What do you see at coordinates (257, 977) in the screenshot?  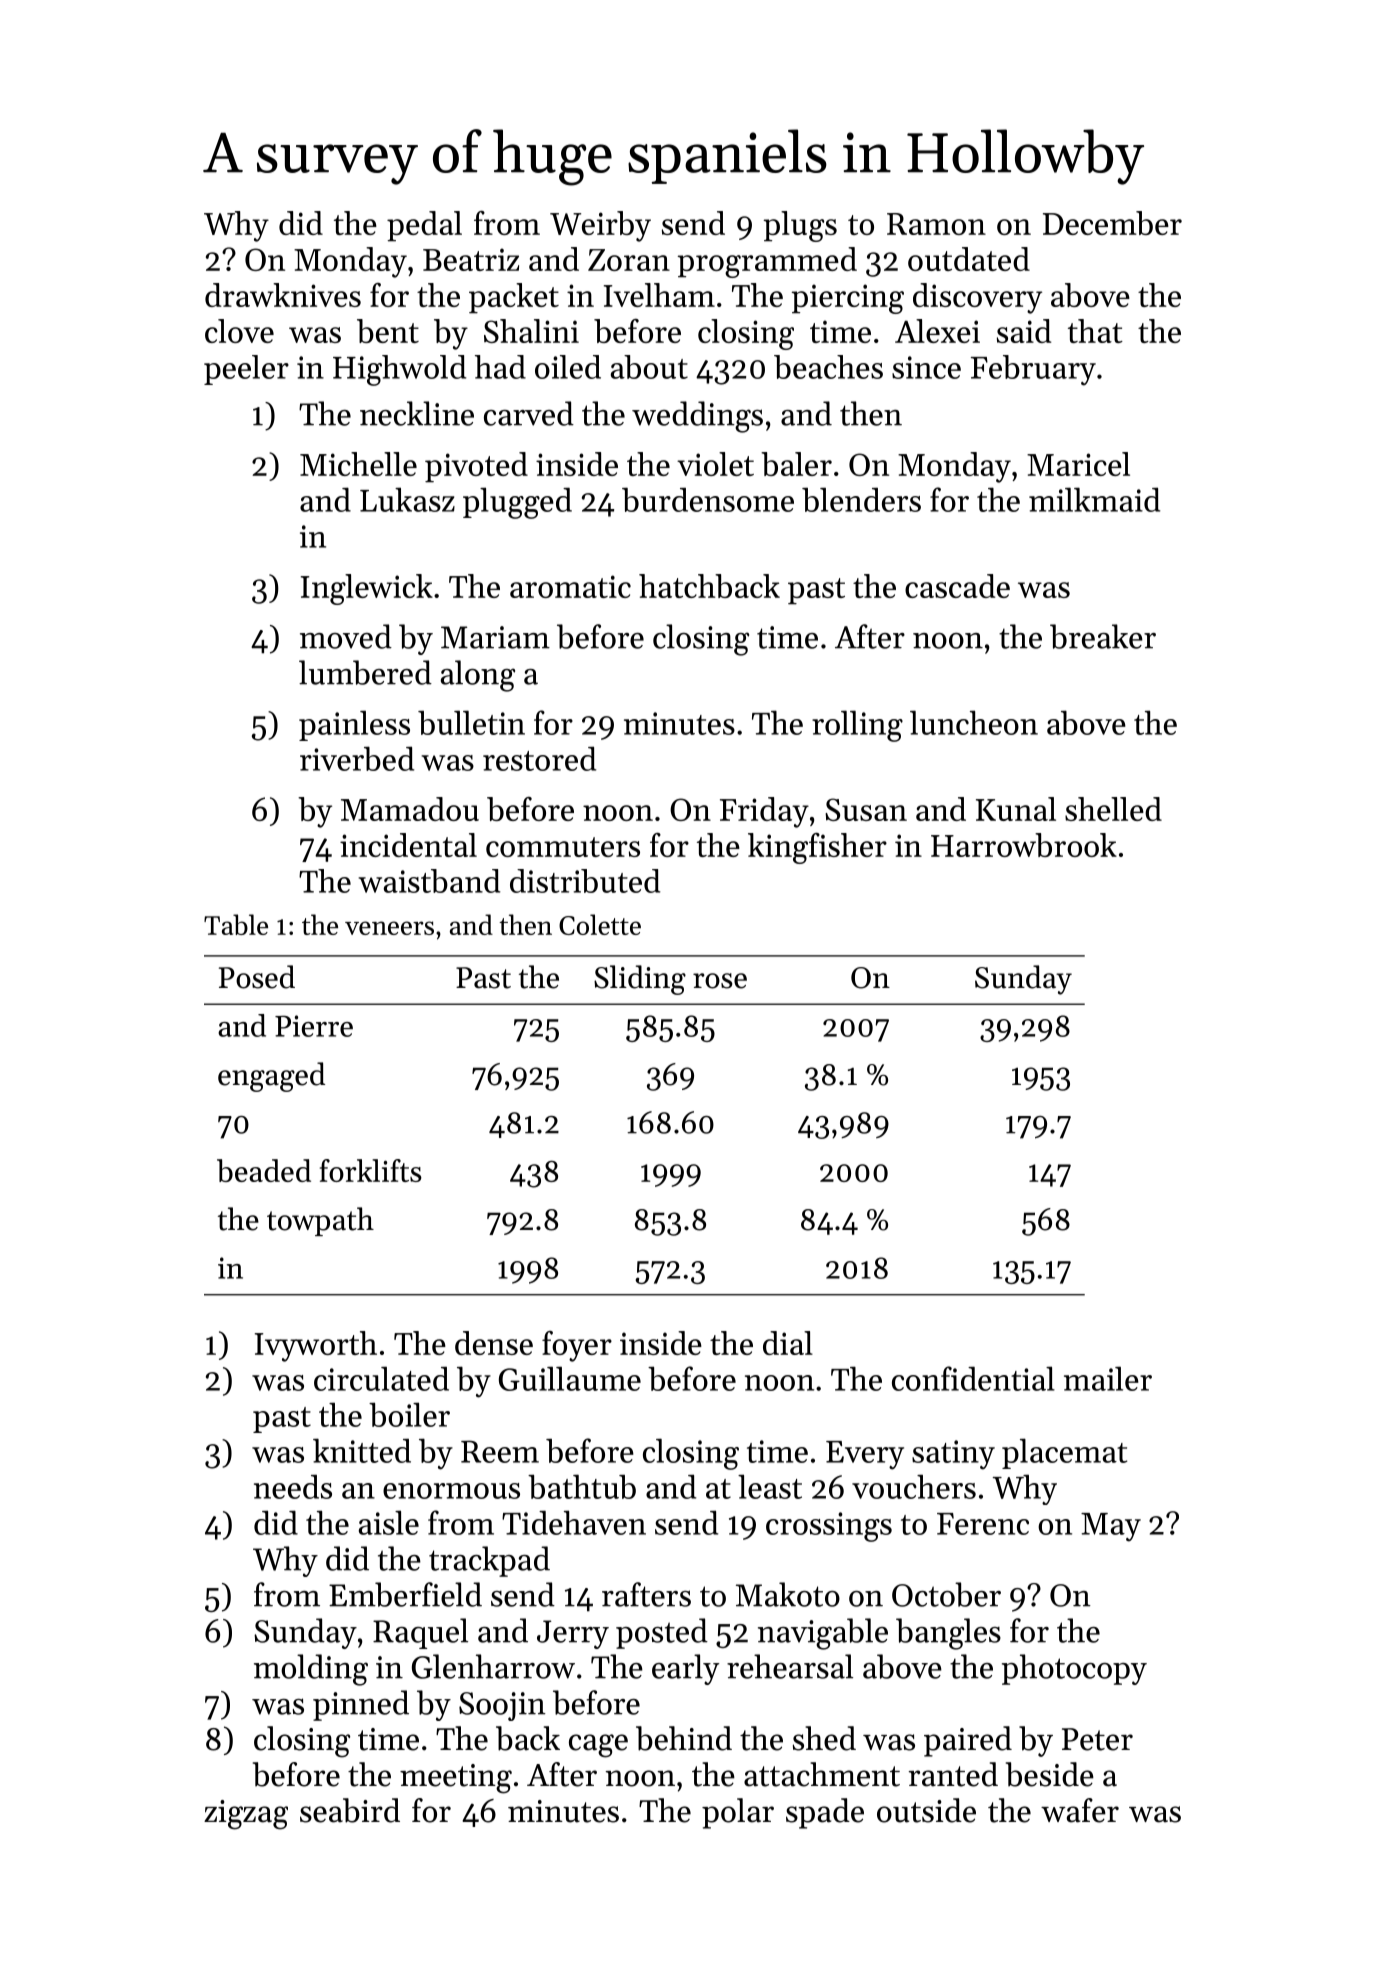 I see `Posed` at bounding box center [257, 977].
